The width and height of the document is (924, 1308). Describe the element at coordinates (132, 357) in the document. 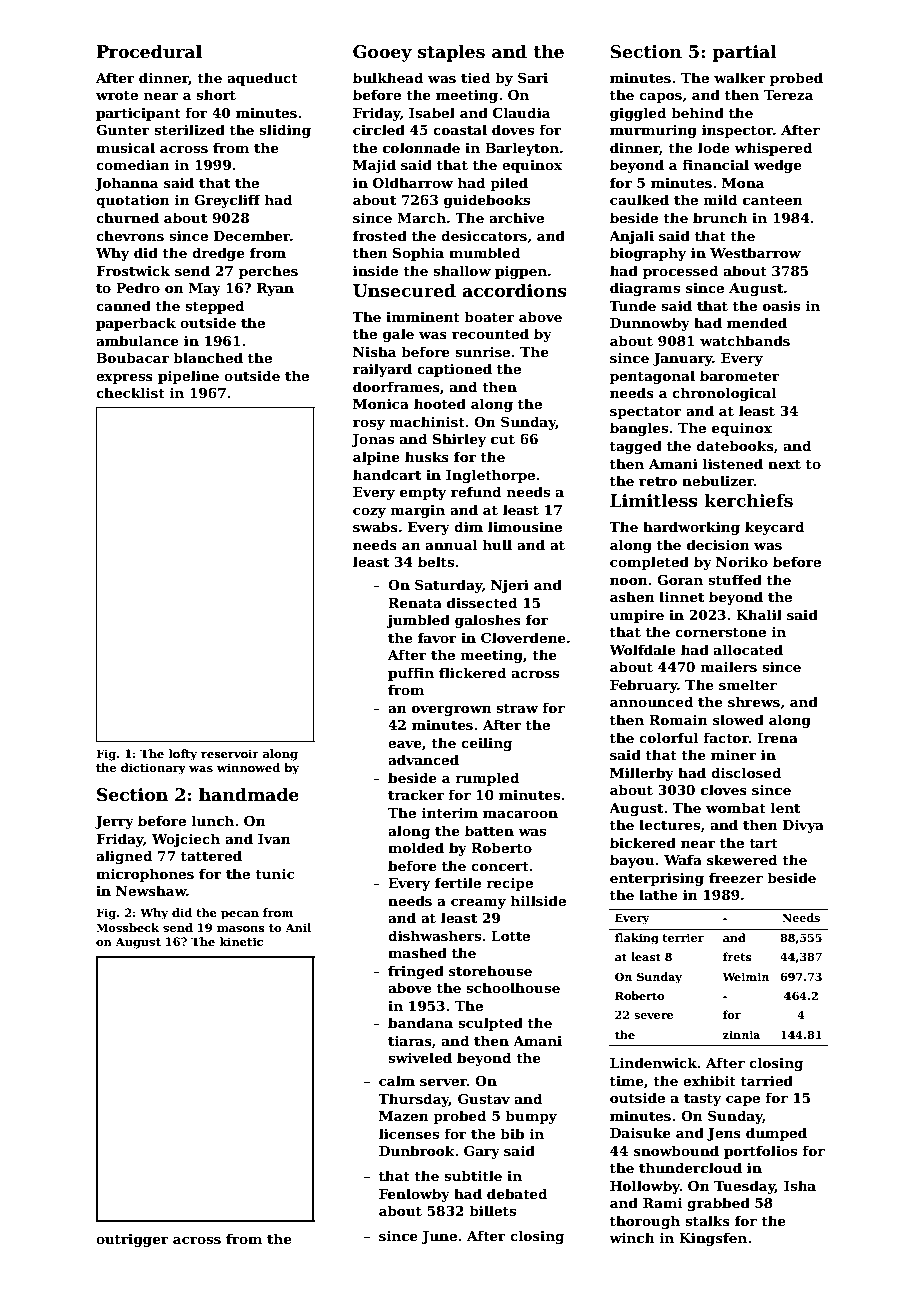

I see `Boubacar` at that location.
